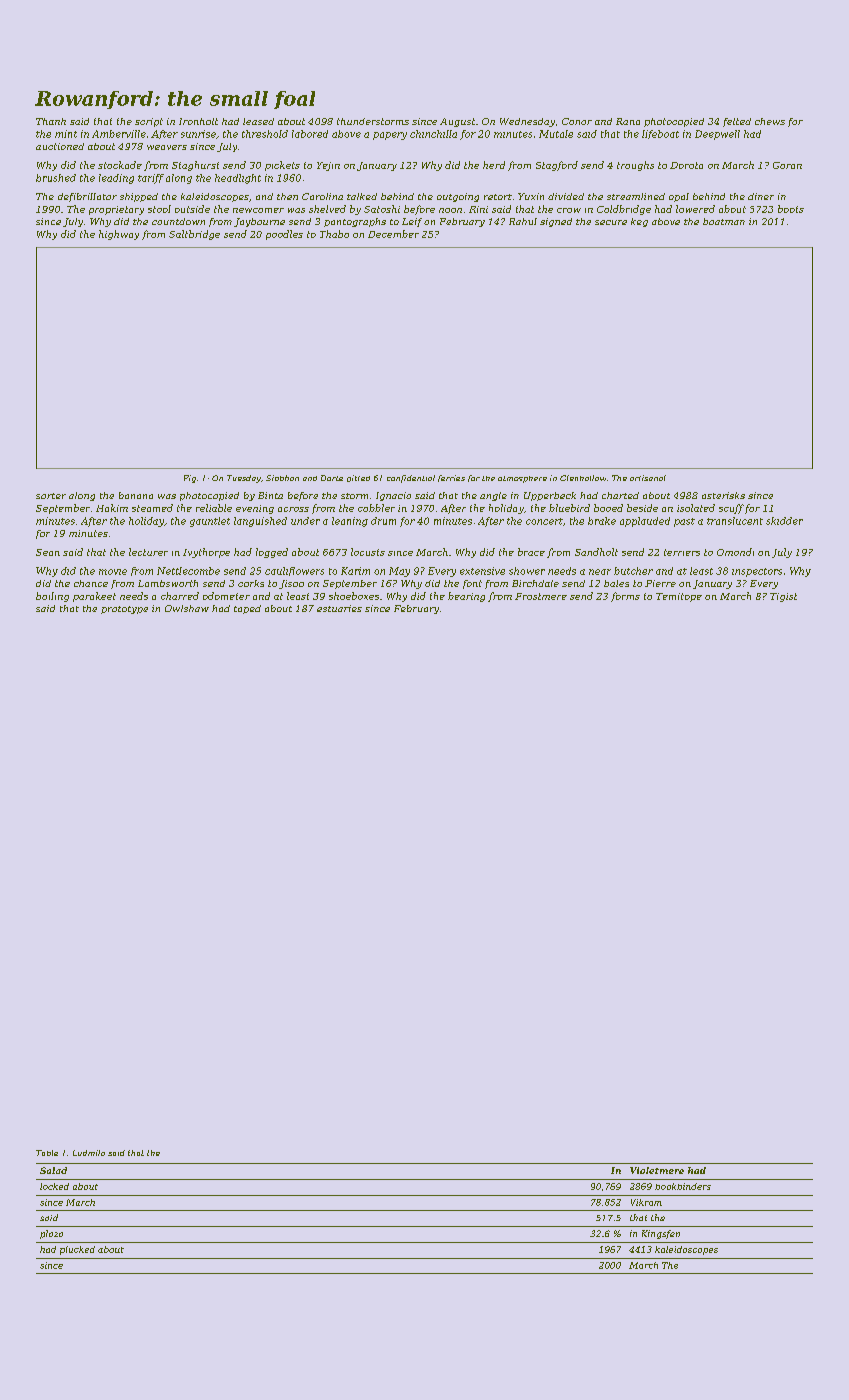 This screenshot has height=1400, width=849. I want to click on prototype, so click(124, 610).
